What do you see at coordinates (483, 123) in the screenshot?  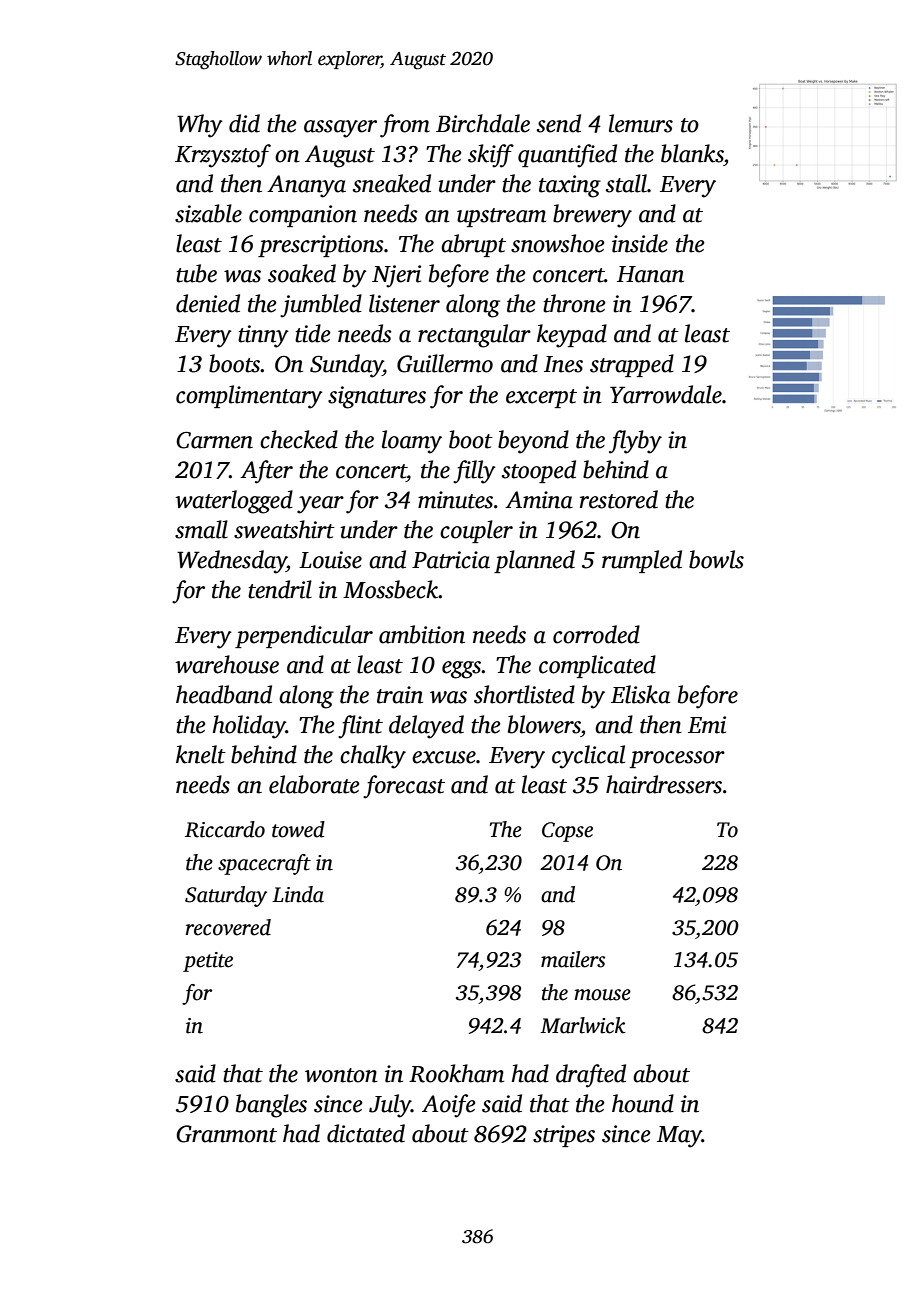 I see `Birchdale` at bounding box center [483, 123].
